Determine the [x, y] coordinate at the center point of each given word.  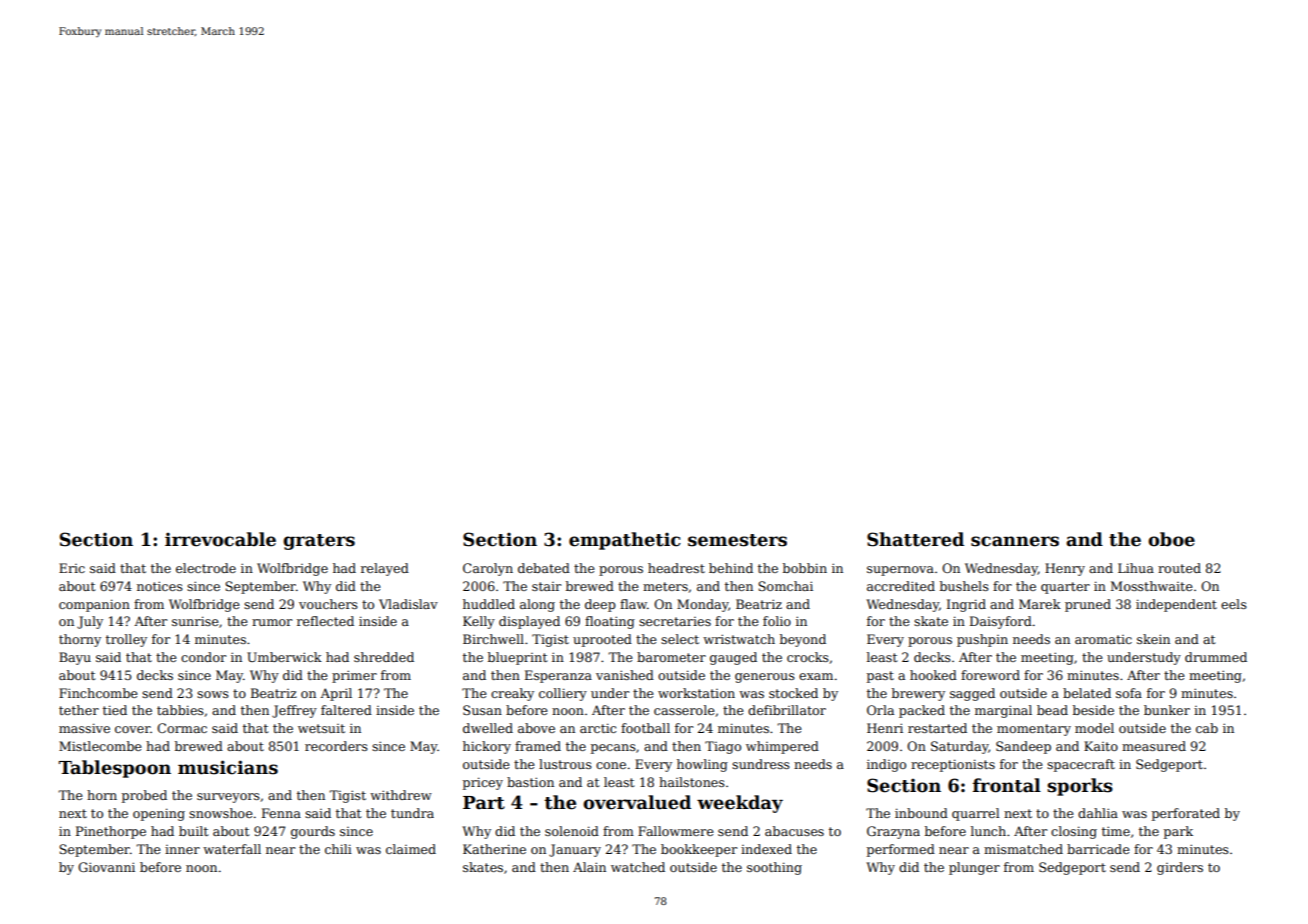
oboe [1171, 539]
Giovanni [106, 867]
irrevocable [220, 539]
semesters [737, 540]
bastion [530, 782]
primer [354, 676]
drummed [1216, 657]
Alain [589, 867]
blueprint [517, 658]
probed [144, 796]
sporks [1080, 787]
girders [1180, 868]
